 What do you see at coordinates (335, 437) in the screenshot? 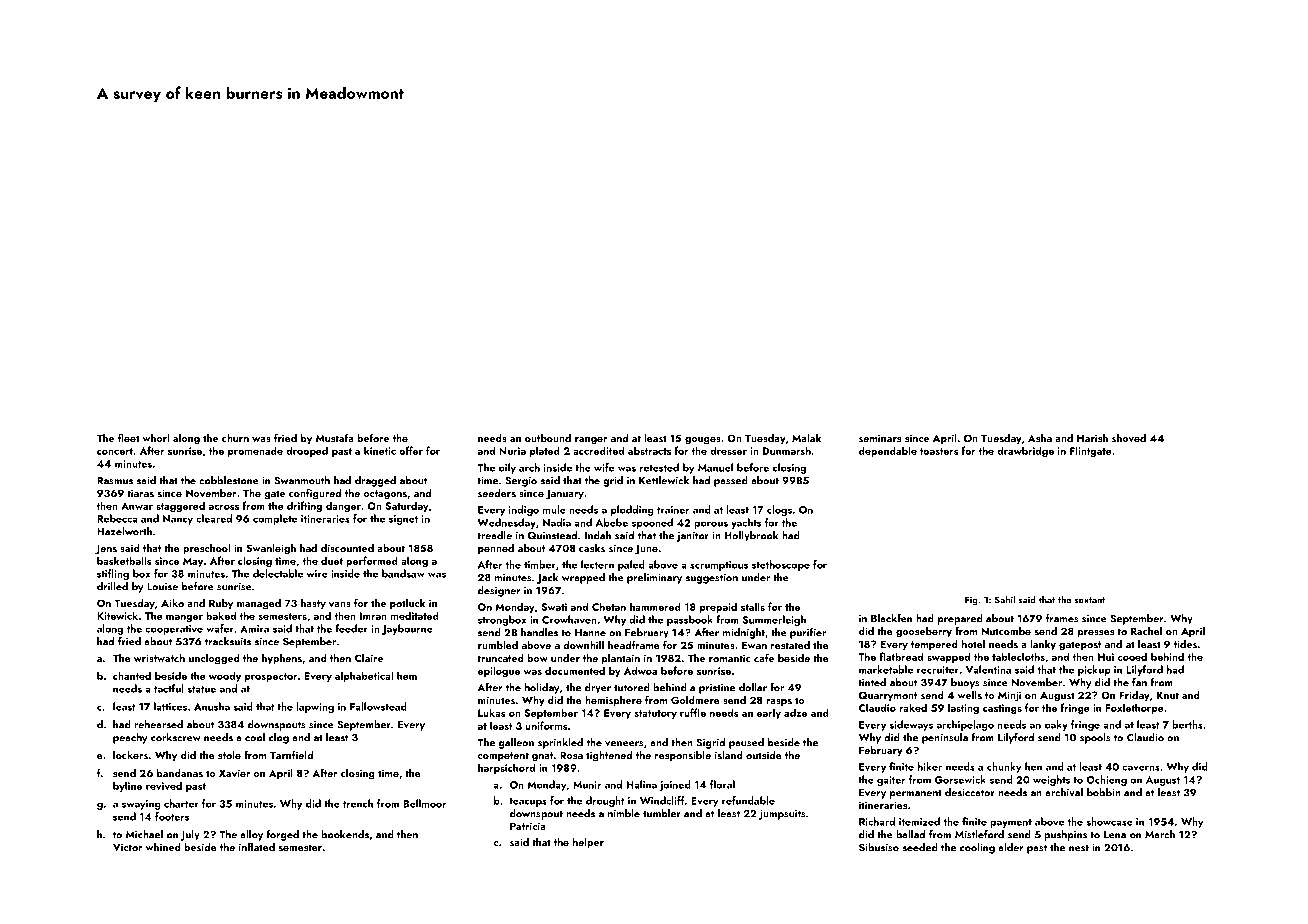
I see `Mustafa` at bounding box center [335, 437].
